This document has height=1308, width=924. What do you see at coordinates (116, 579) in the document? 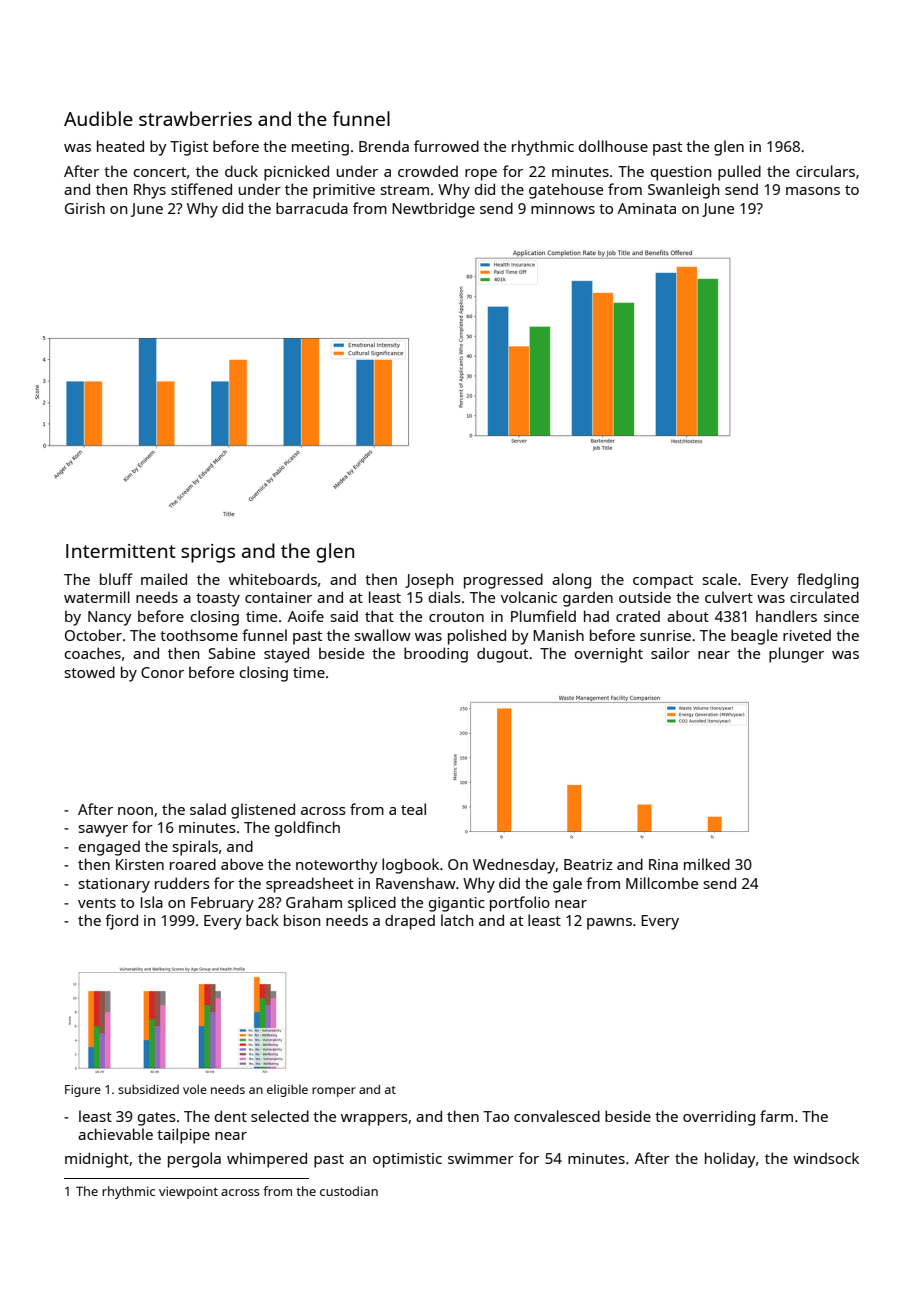
I see `bluff` at bounding box center [116, 579].
